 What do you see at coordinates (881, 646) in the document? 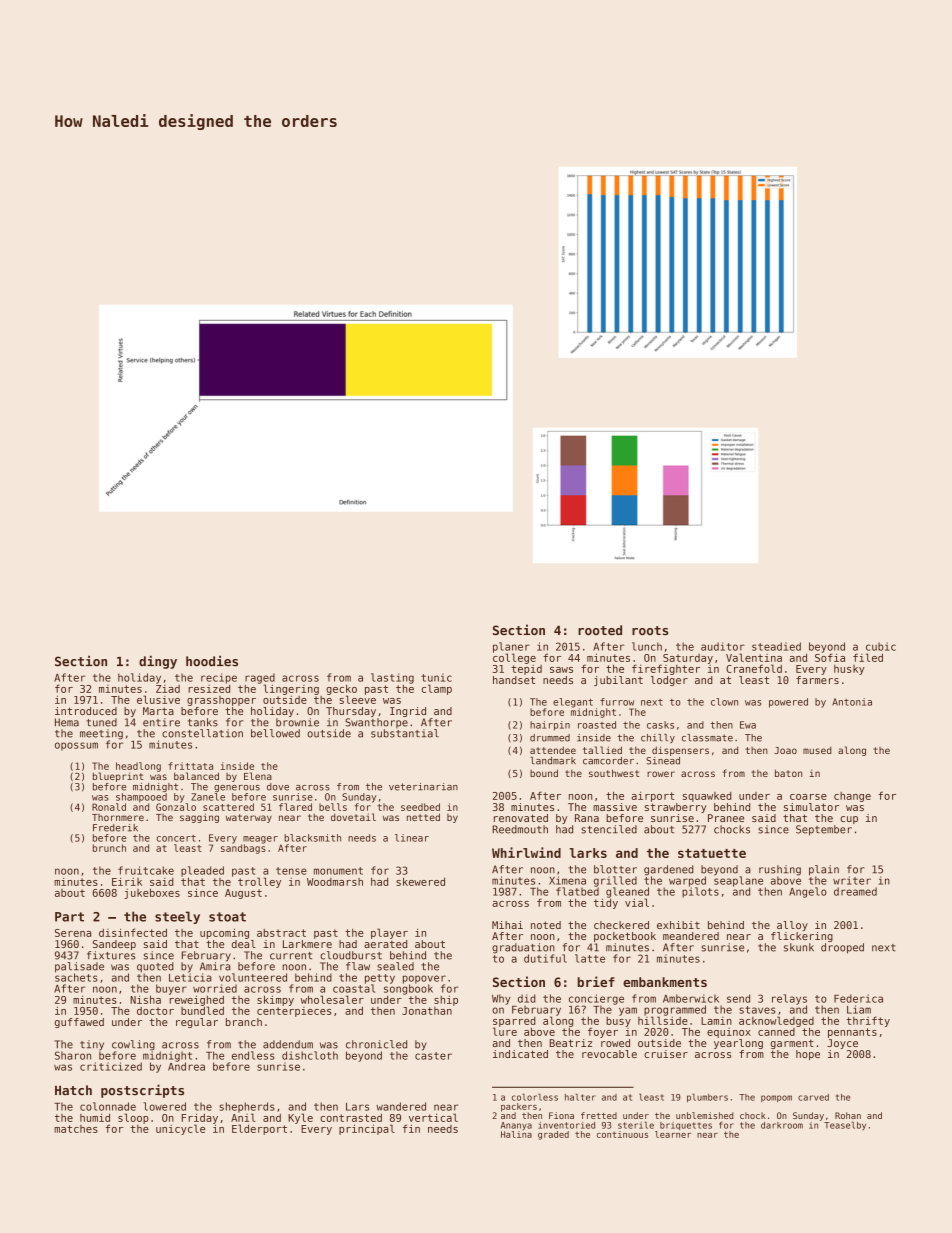
I see `cubic` at bounding box center [881, 646].
